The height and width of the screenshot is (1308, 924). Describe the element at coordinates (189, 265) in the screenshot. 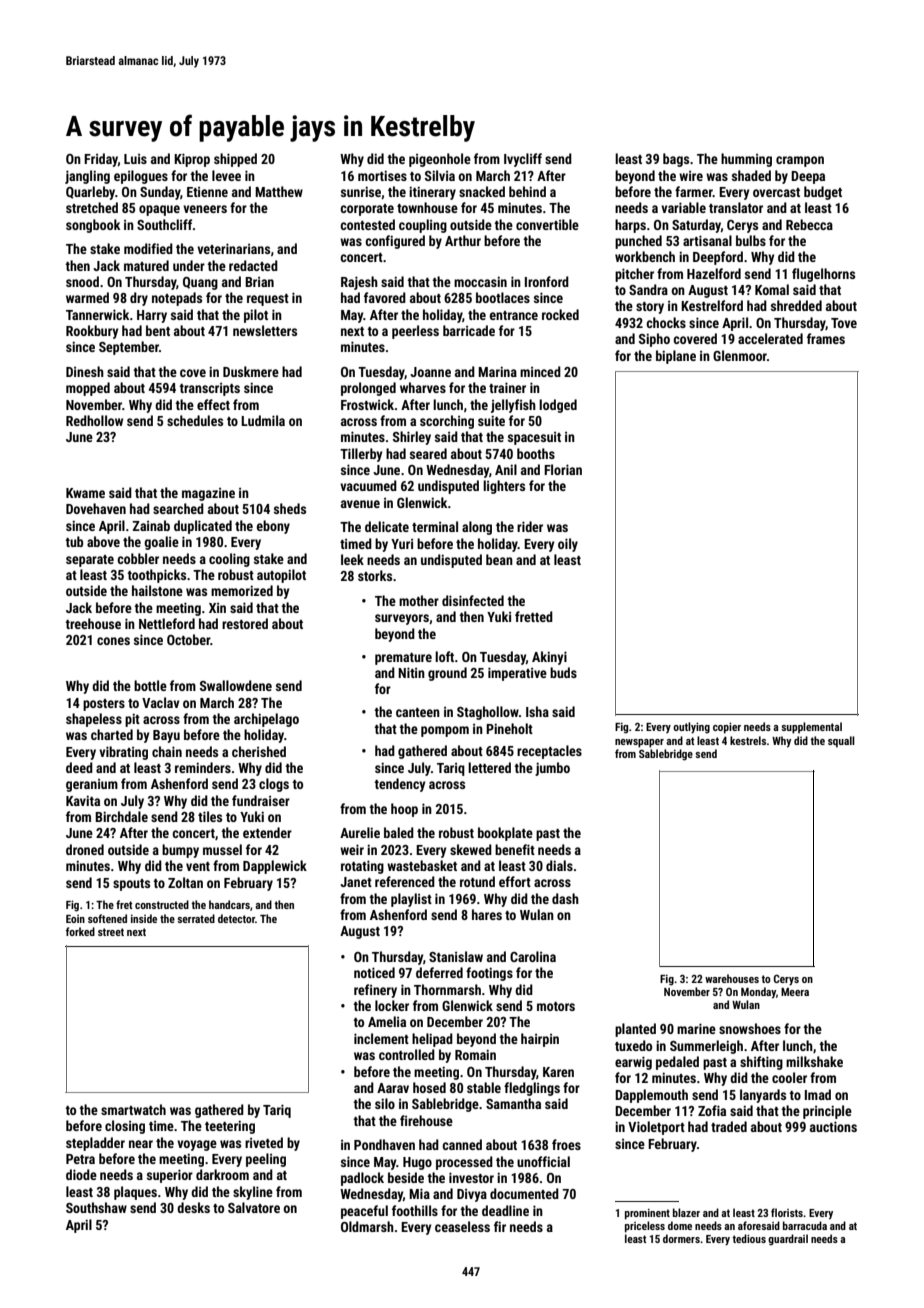

I see `under` at that location.
